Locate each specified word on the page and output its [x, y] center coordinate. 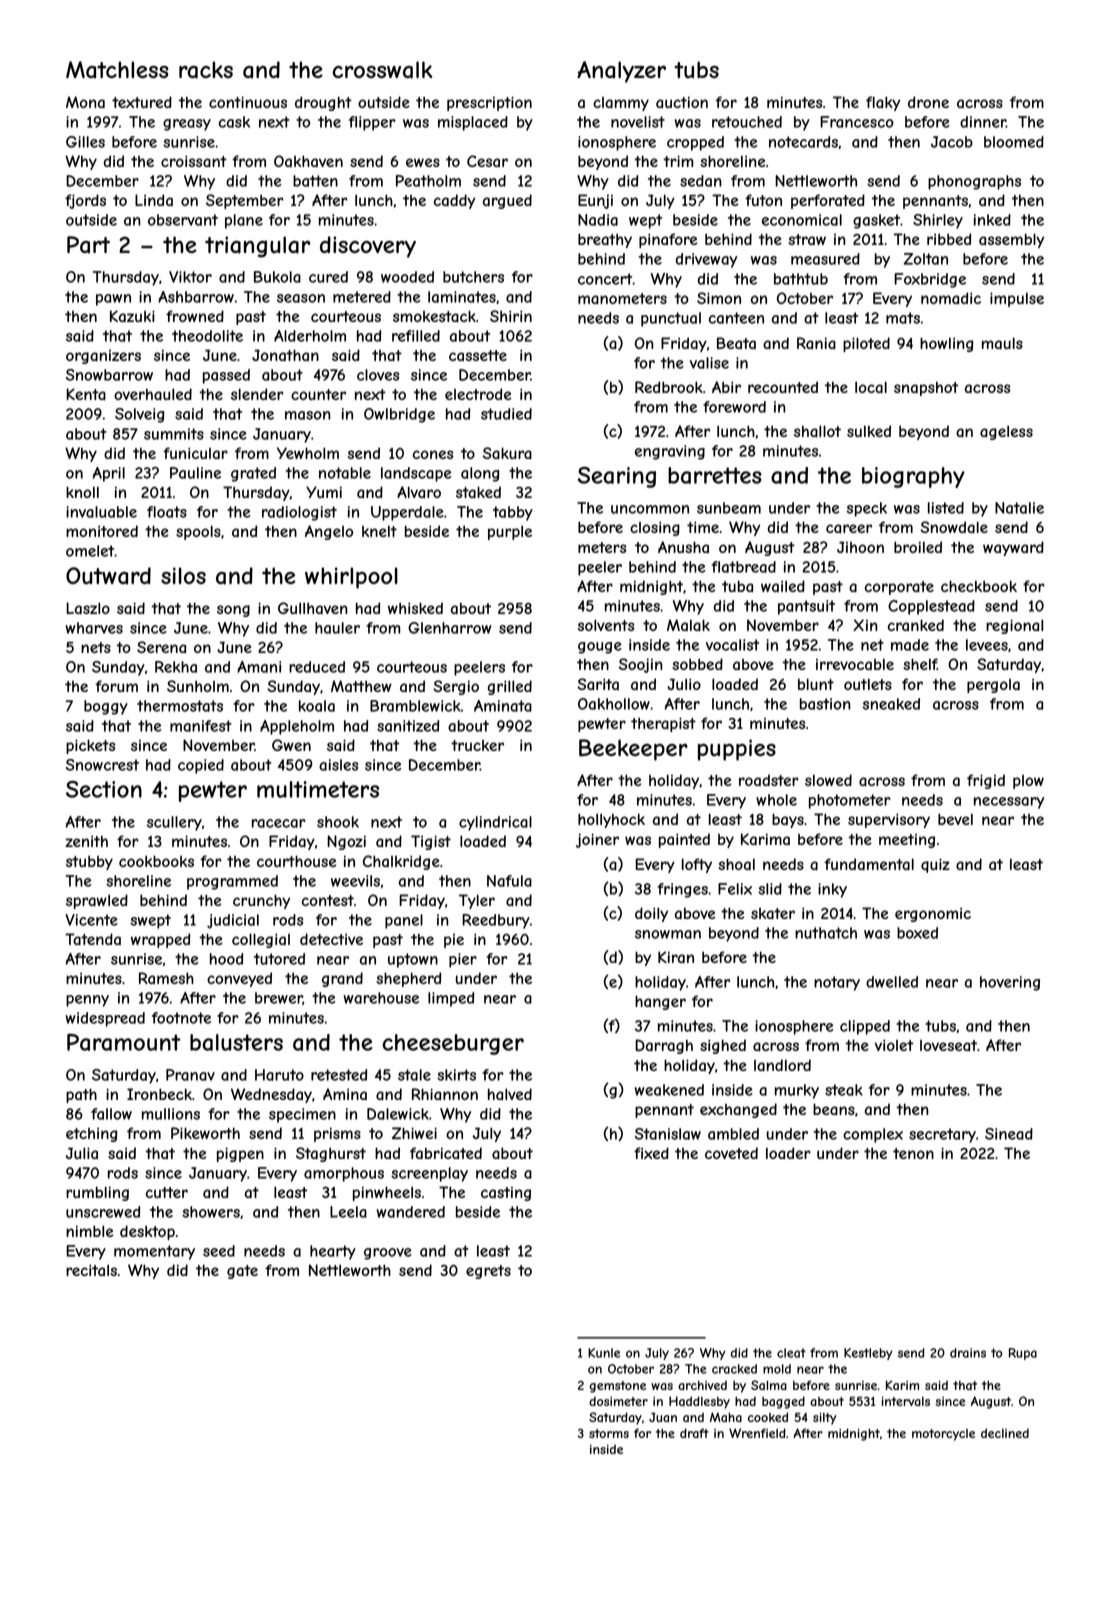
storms [609, 1433]
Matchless [117, 70]
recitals [91, 1270]
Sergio [456, 687]
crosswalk [382, 70]
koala [317, 706]
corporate [899, 588]
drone [928, 102]
